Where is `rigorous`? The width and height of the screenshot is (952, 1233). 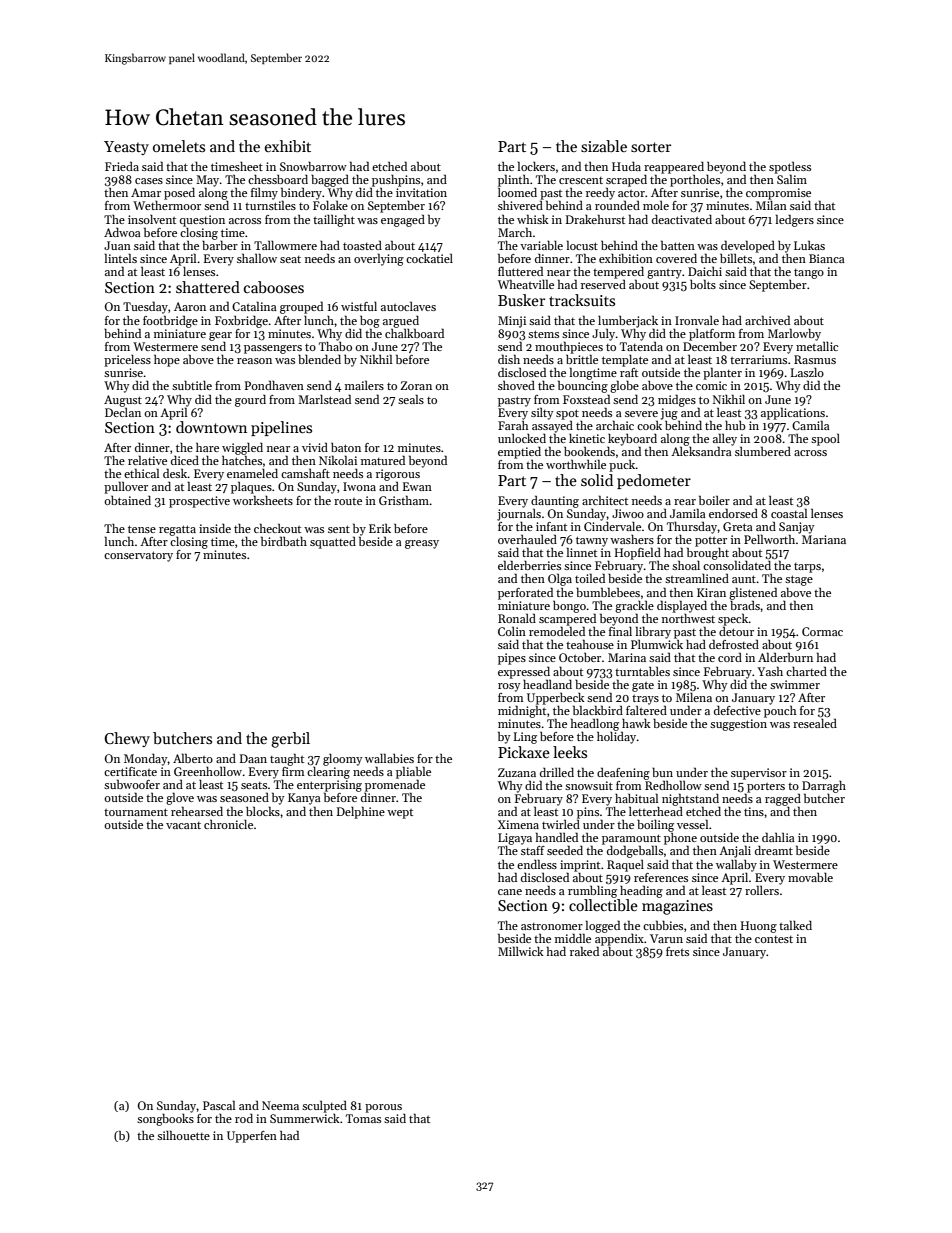 rigorous is located at coordinates (398, 475).
